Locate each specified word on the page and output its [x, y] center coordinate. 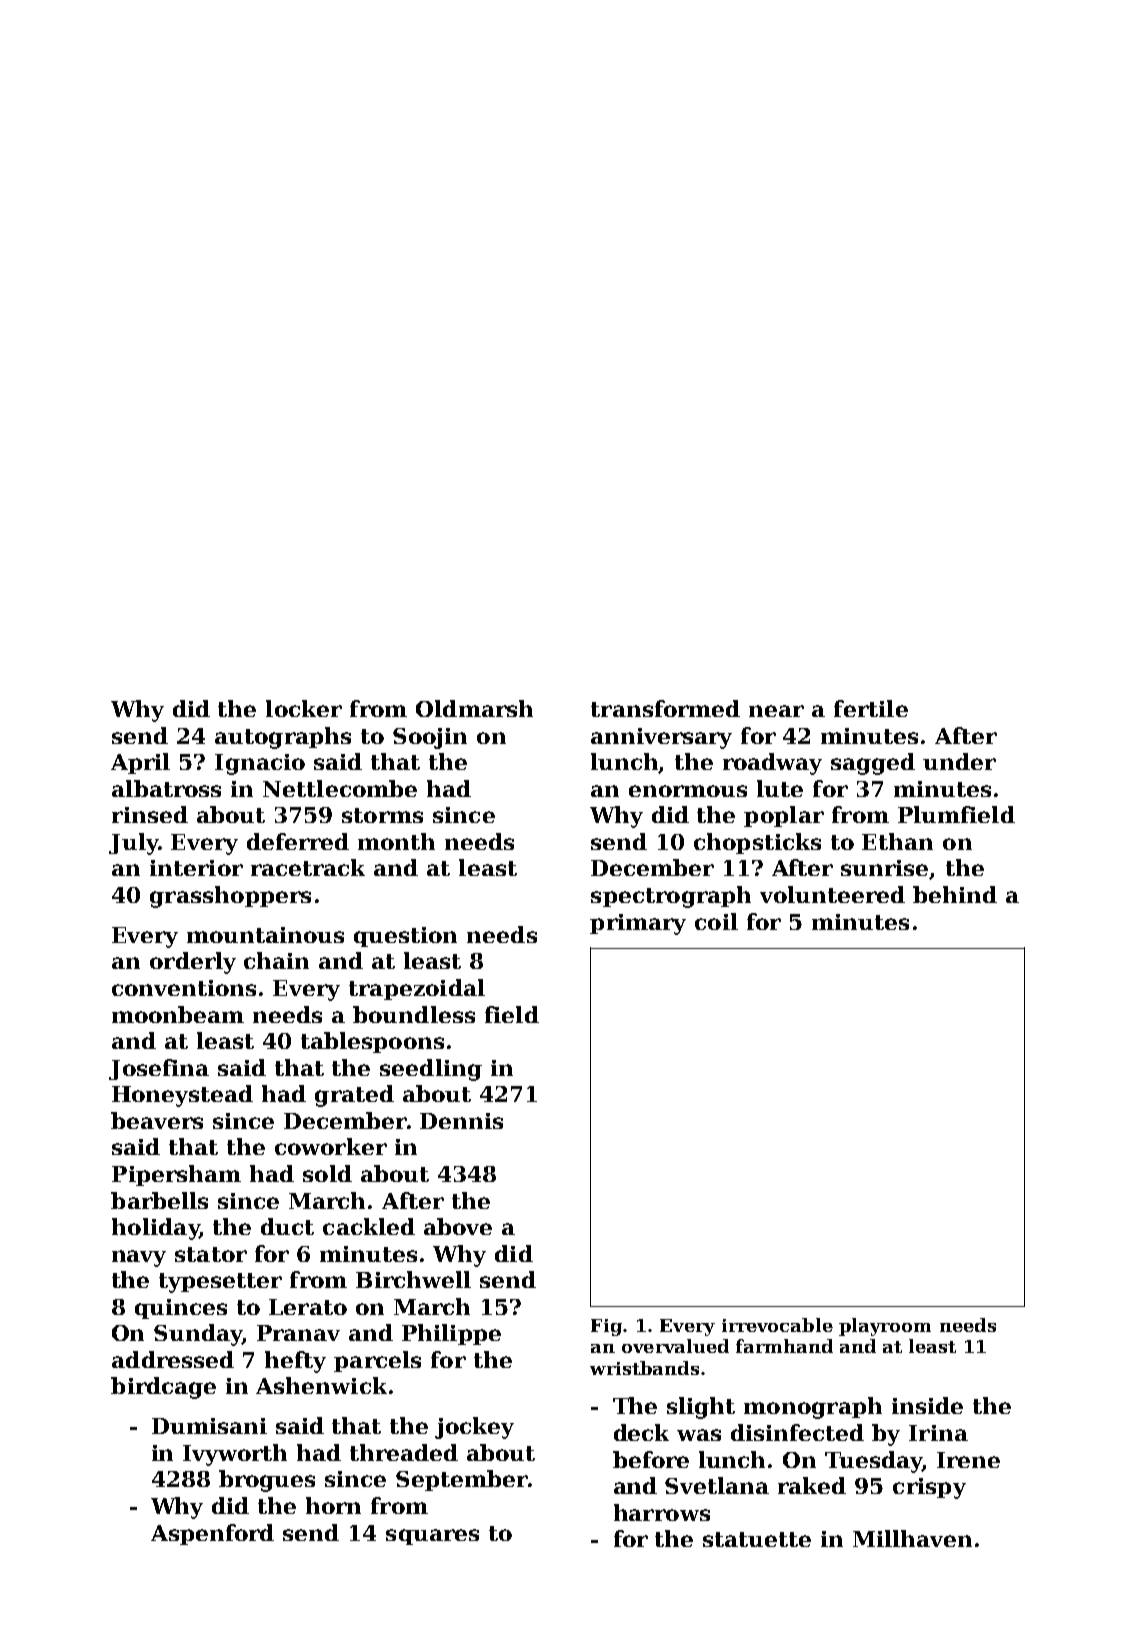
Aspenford [212, 1534]
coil [716, 921]
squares [432, 1537]
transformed [665, 708]
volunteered [832, 894]
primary [638, 924]
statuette [757, 1539]
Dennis [461, 1121]
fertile [871, 708]
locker [304, 708]
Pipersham [176, 1175]
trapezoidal [417, 989]
